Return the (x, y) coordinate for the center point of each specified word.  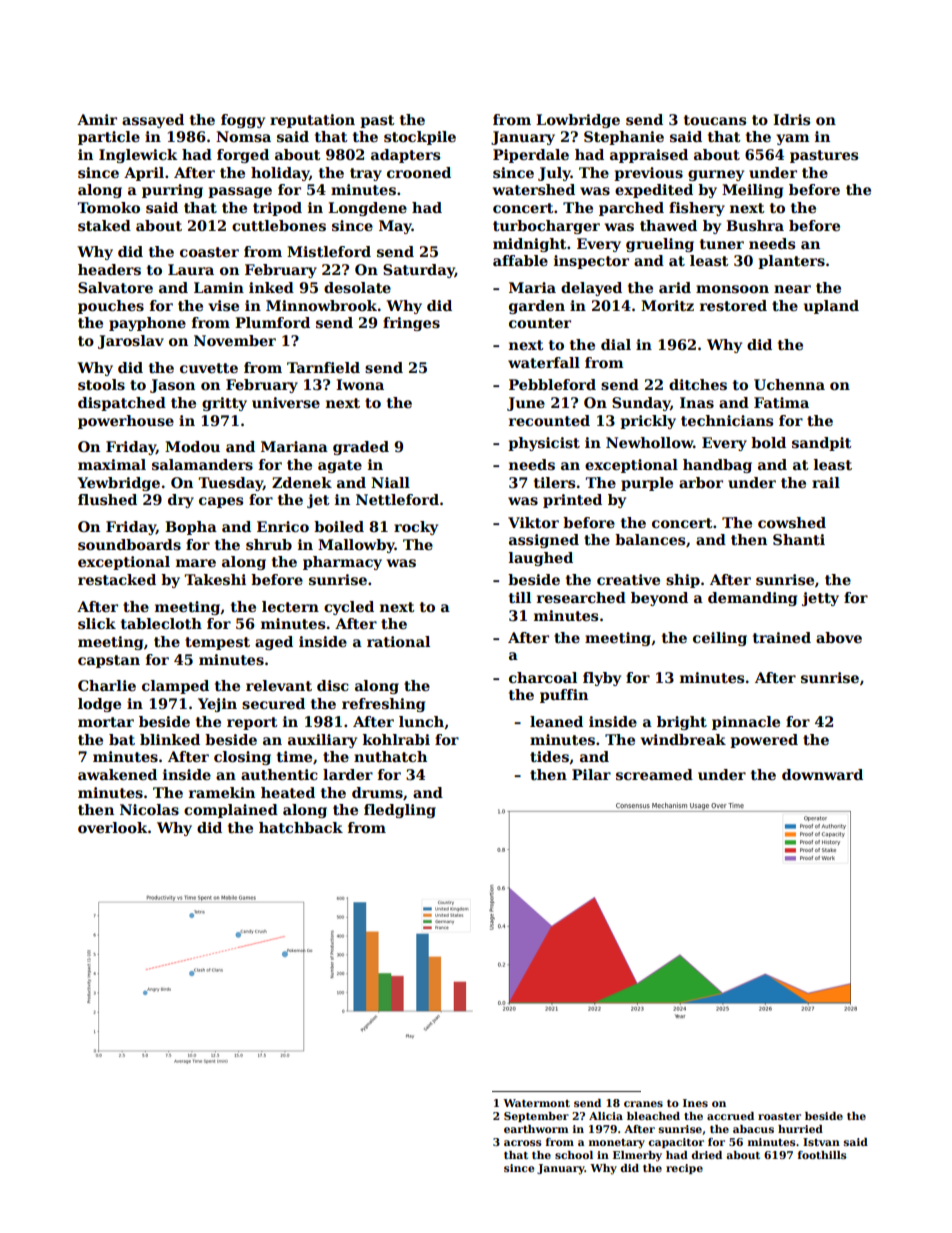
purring (172, 191)
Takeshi (215, 579)
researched (581, 597)
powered (764, 741)
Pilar (591, 774)
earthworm (536, 1129)
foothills (822, 1155)
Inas (697, 402)
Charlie (107, 685)
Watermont (536, 1103)
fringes (411, 324)
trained (782, 637)
